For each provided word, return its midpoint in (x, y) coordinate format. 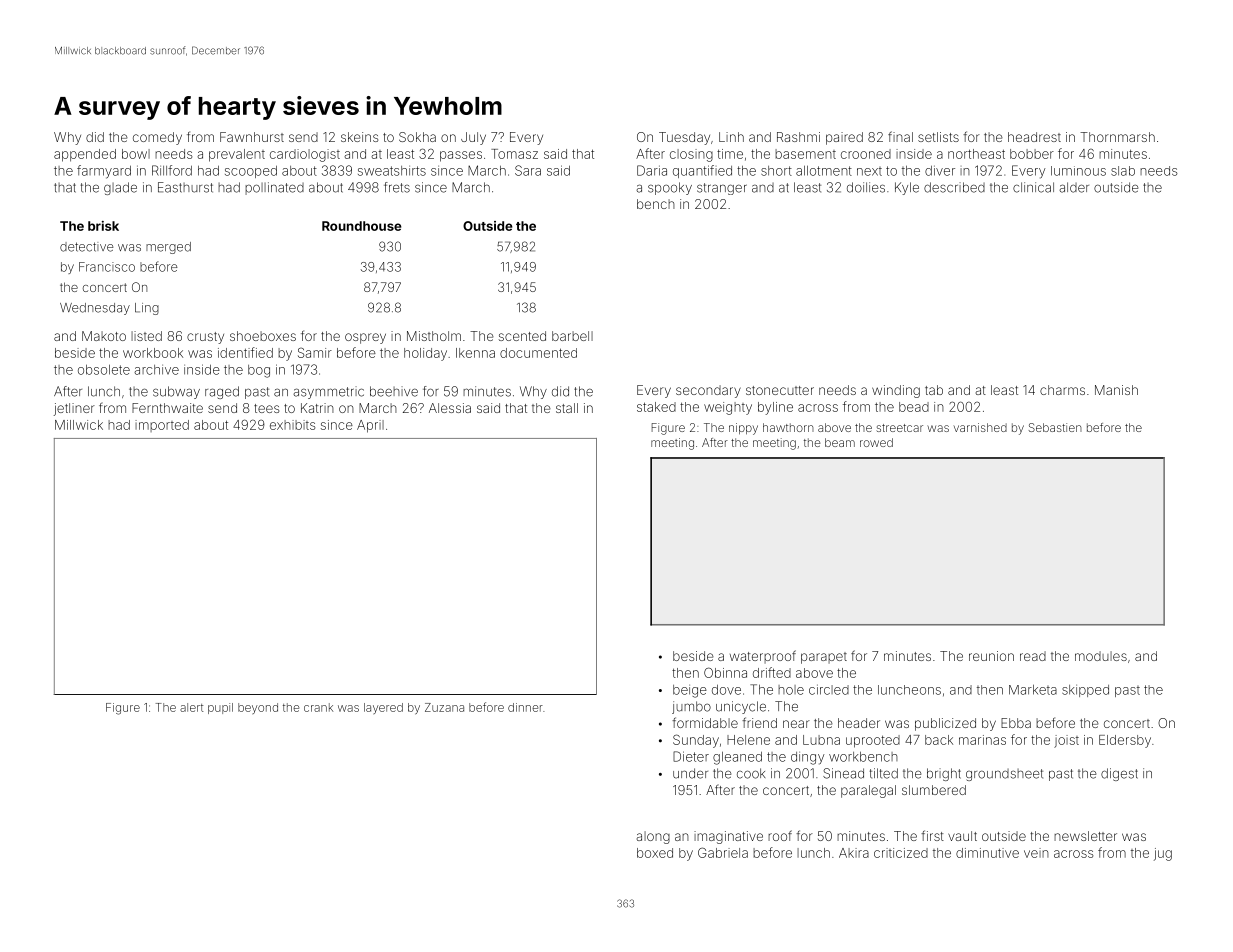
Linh (731, 137)
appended (85, 155)
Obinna (725, 672)
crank (318, 707)
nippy (743, 429)
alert (191, 707)
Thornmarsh (1117, 137)
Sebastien (1055, 427)
